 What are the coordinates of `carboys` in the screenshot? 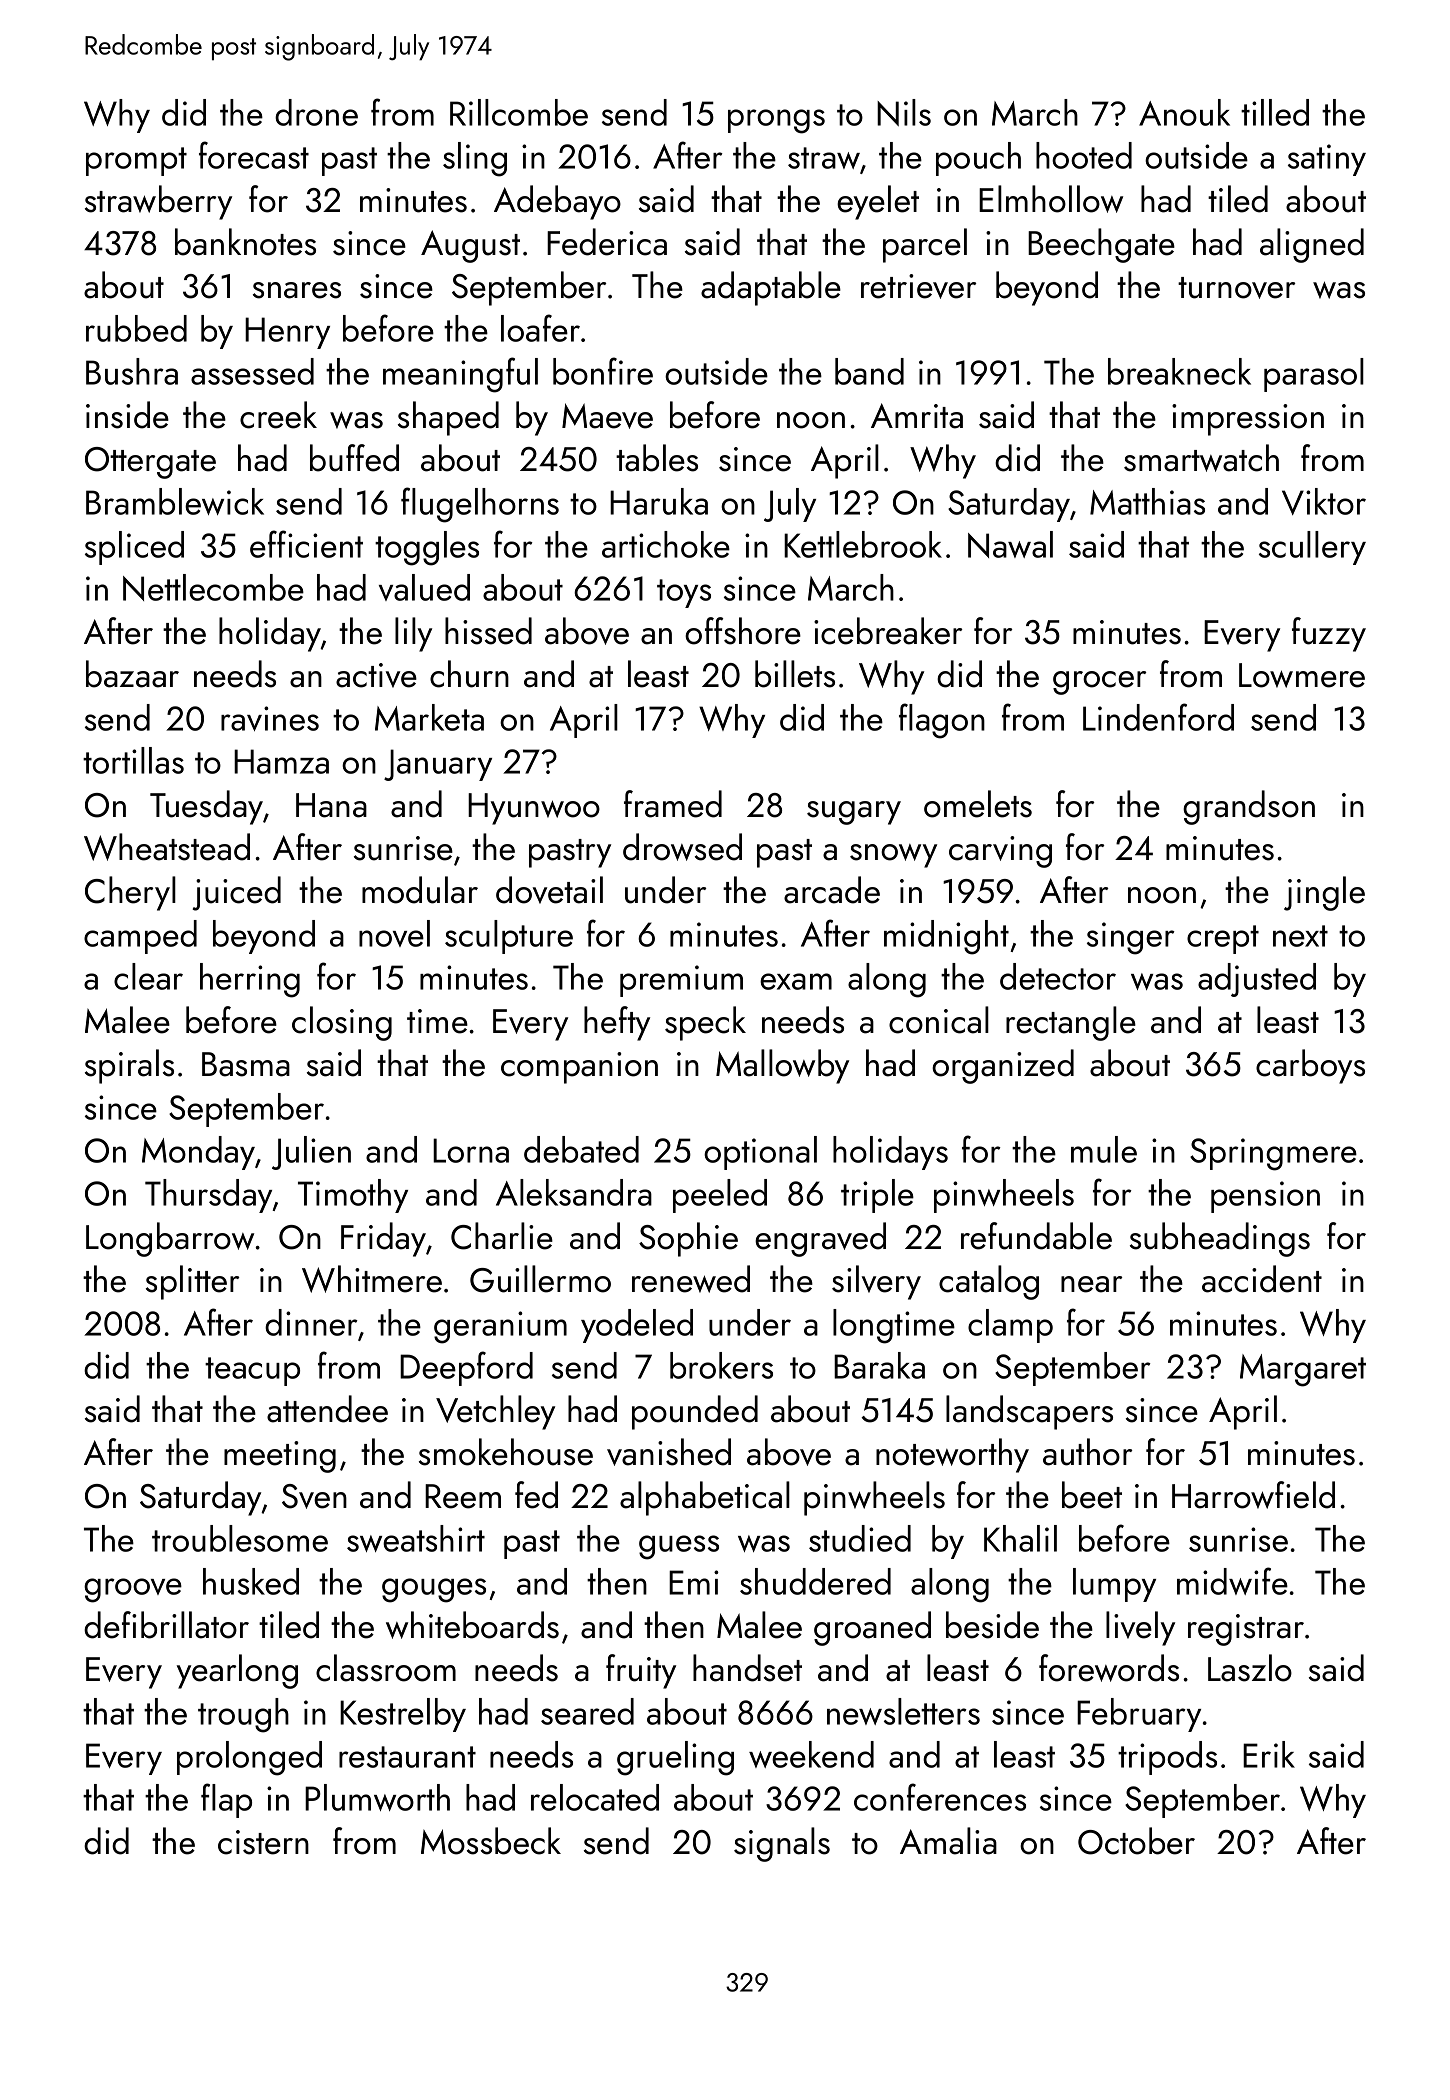 It's located at (1310, 1066).
